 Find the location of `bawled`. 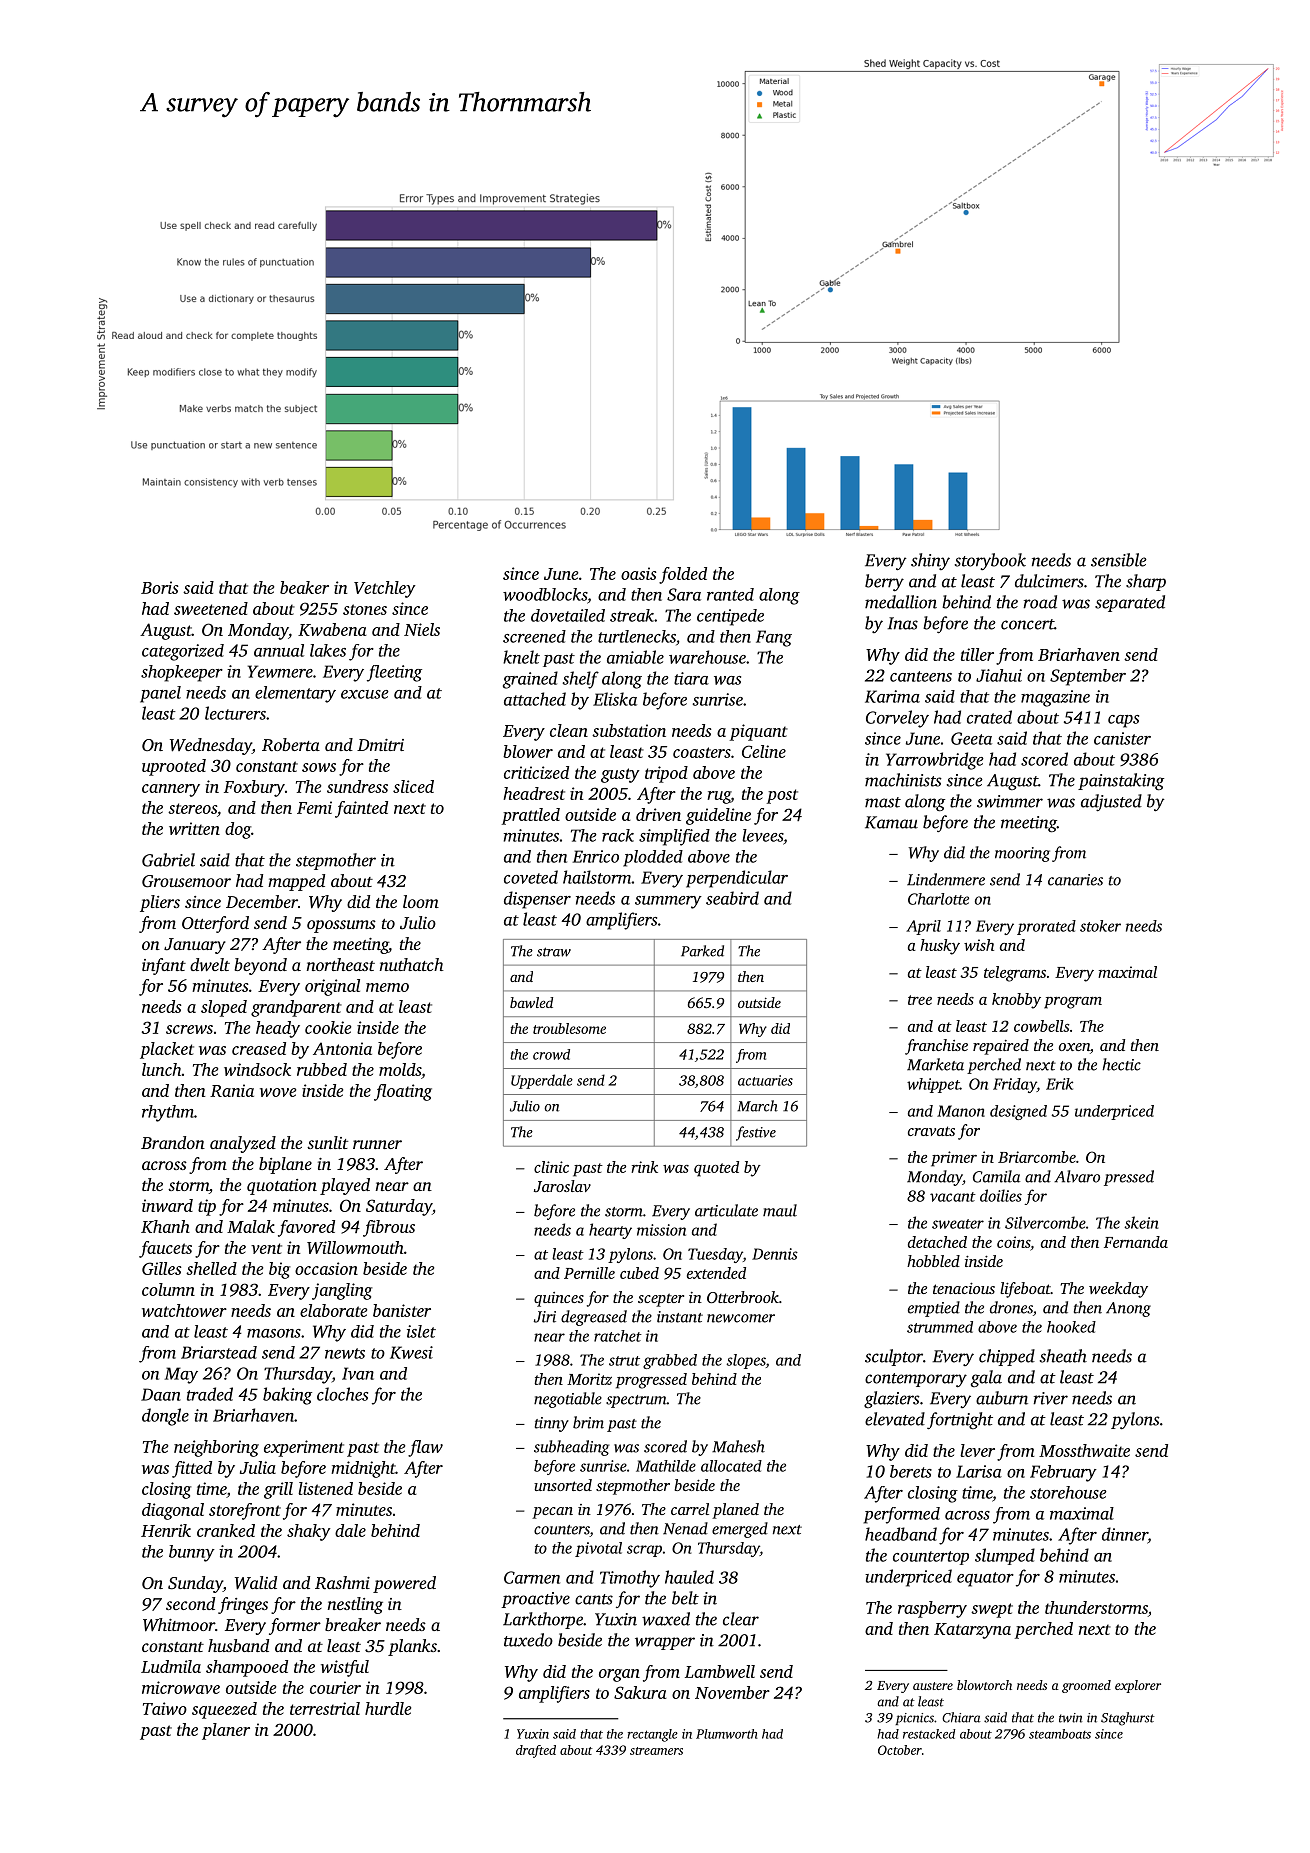

bawled is located at coordinates (531, 1002).
